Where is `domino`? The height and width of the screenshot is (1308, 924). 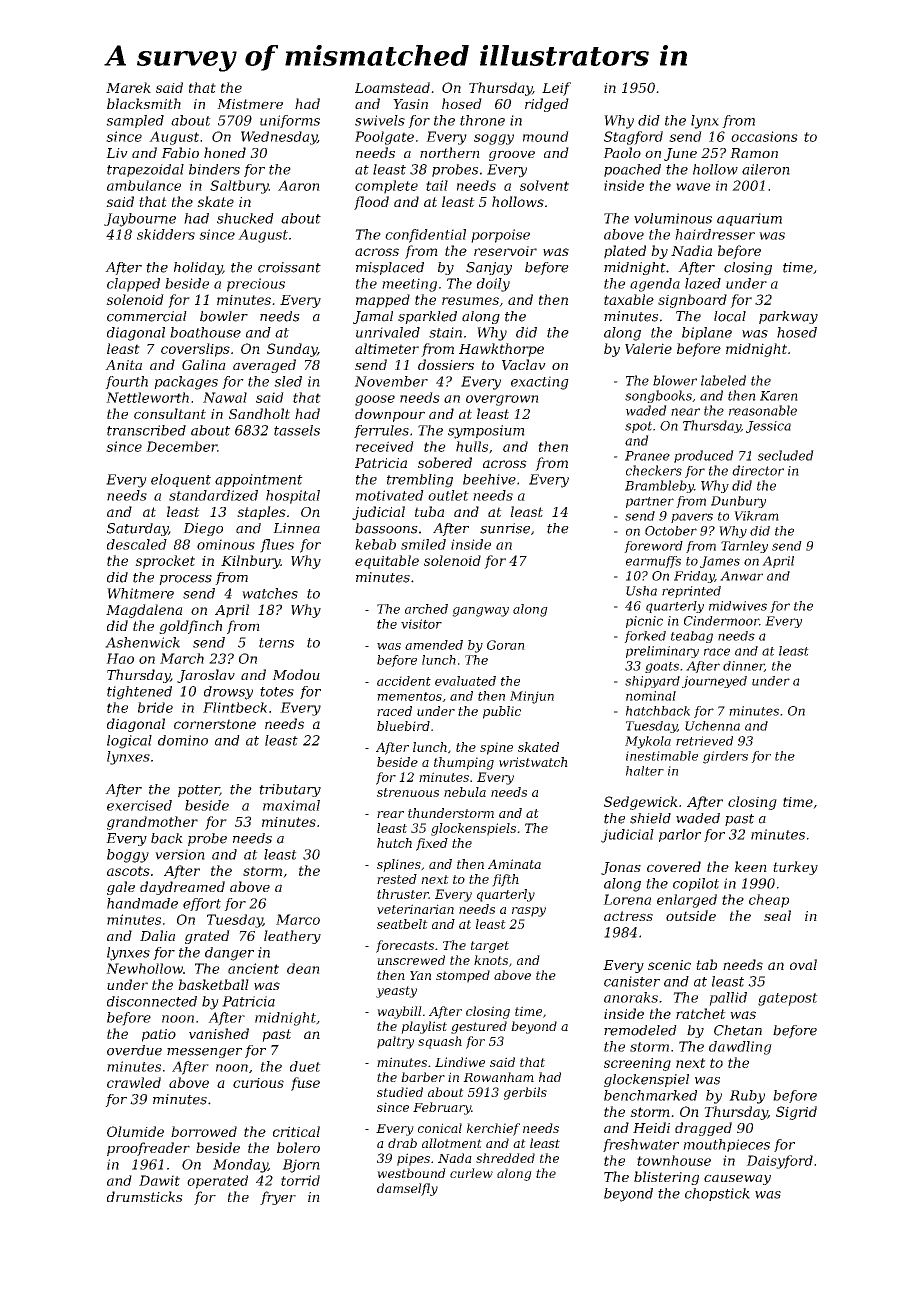 domino is located at coordinates (183, 740).
